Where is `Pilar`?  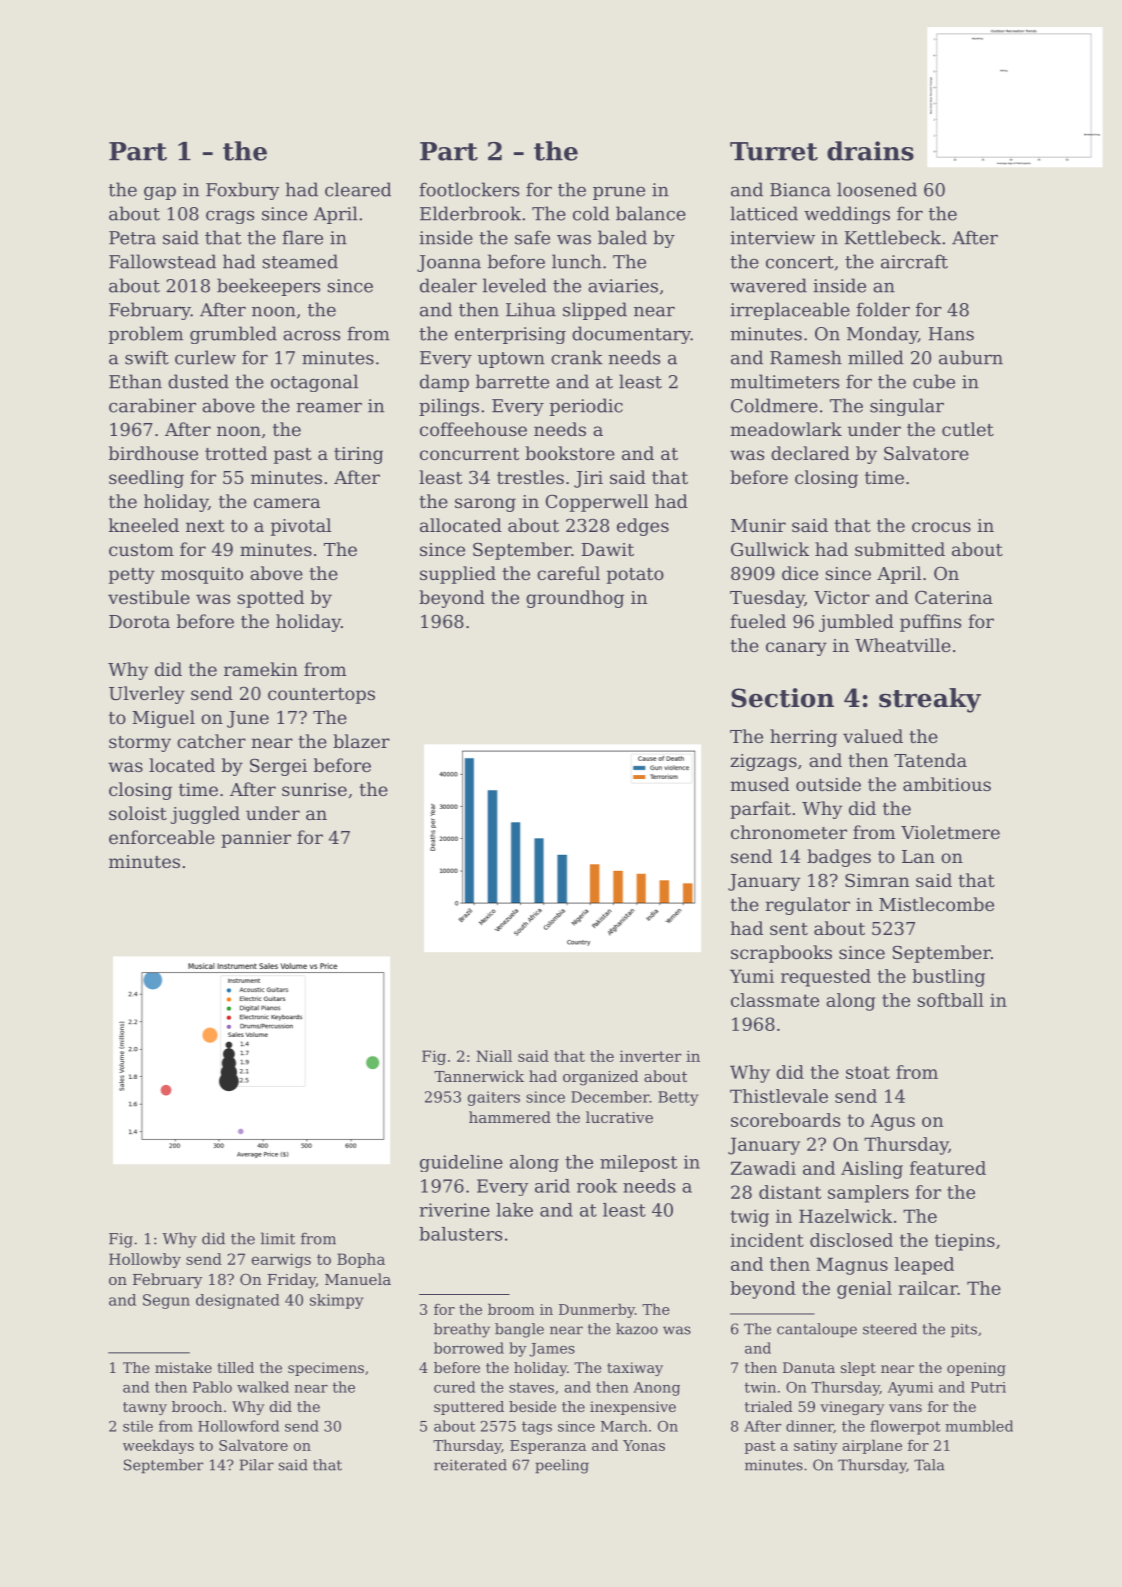 Pilar is located at coordinates (257, 1465).
